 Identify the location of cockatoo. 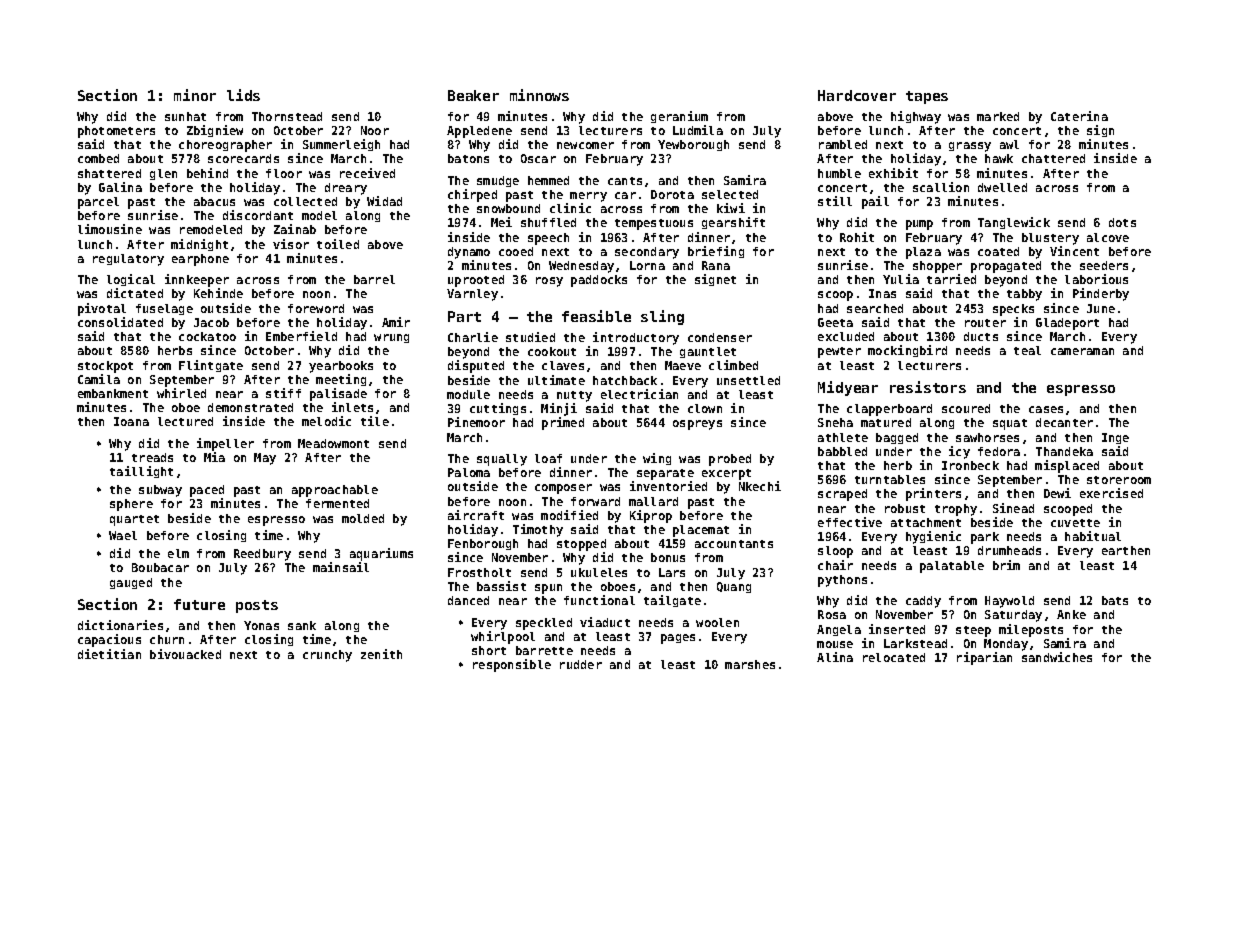
(207, 336).
